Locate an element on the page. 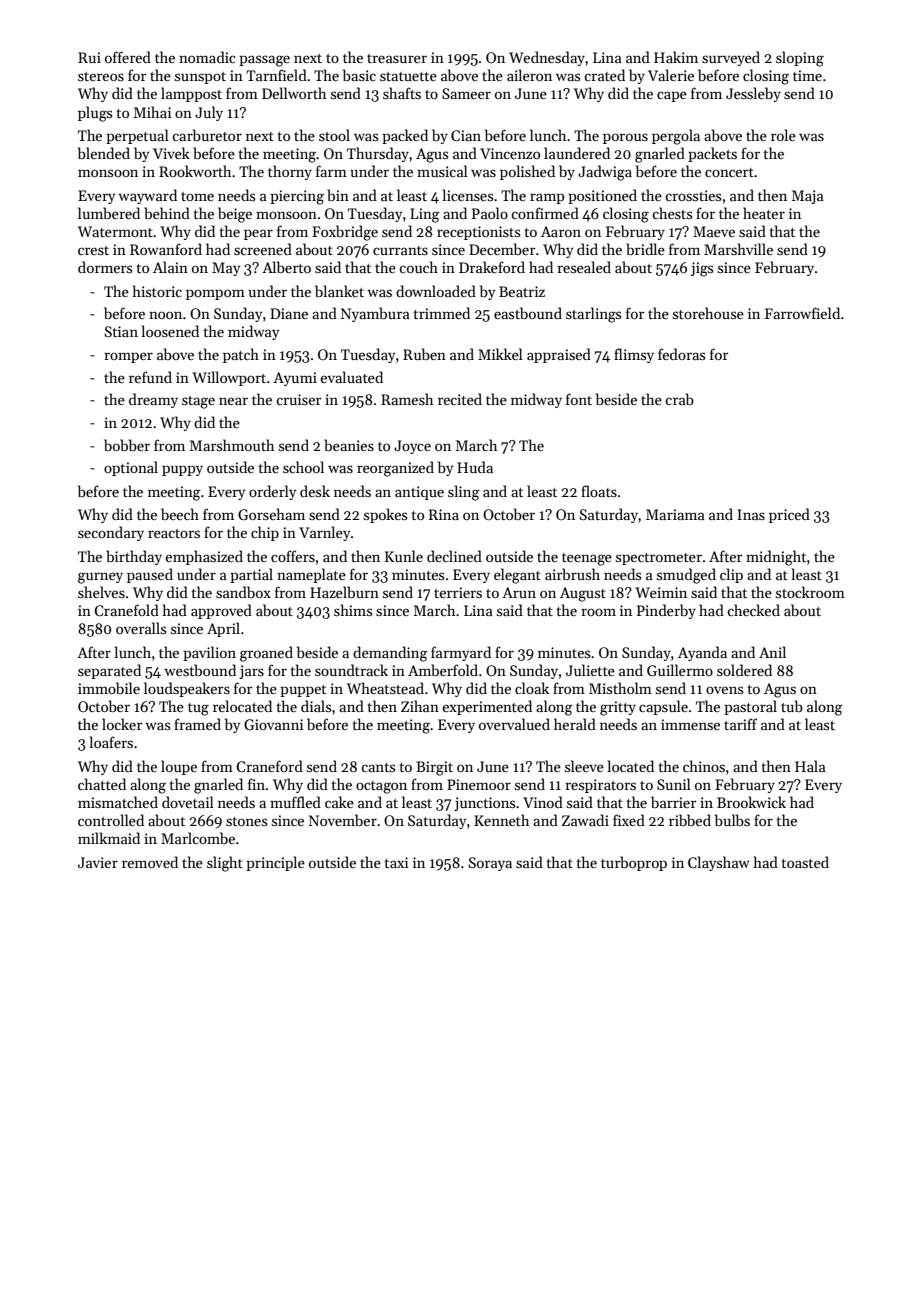  passage is located at coordinates (264, 61).
